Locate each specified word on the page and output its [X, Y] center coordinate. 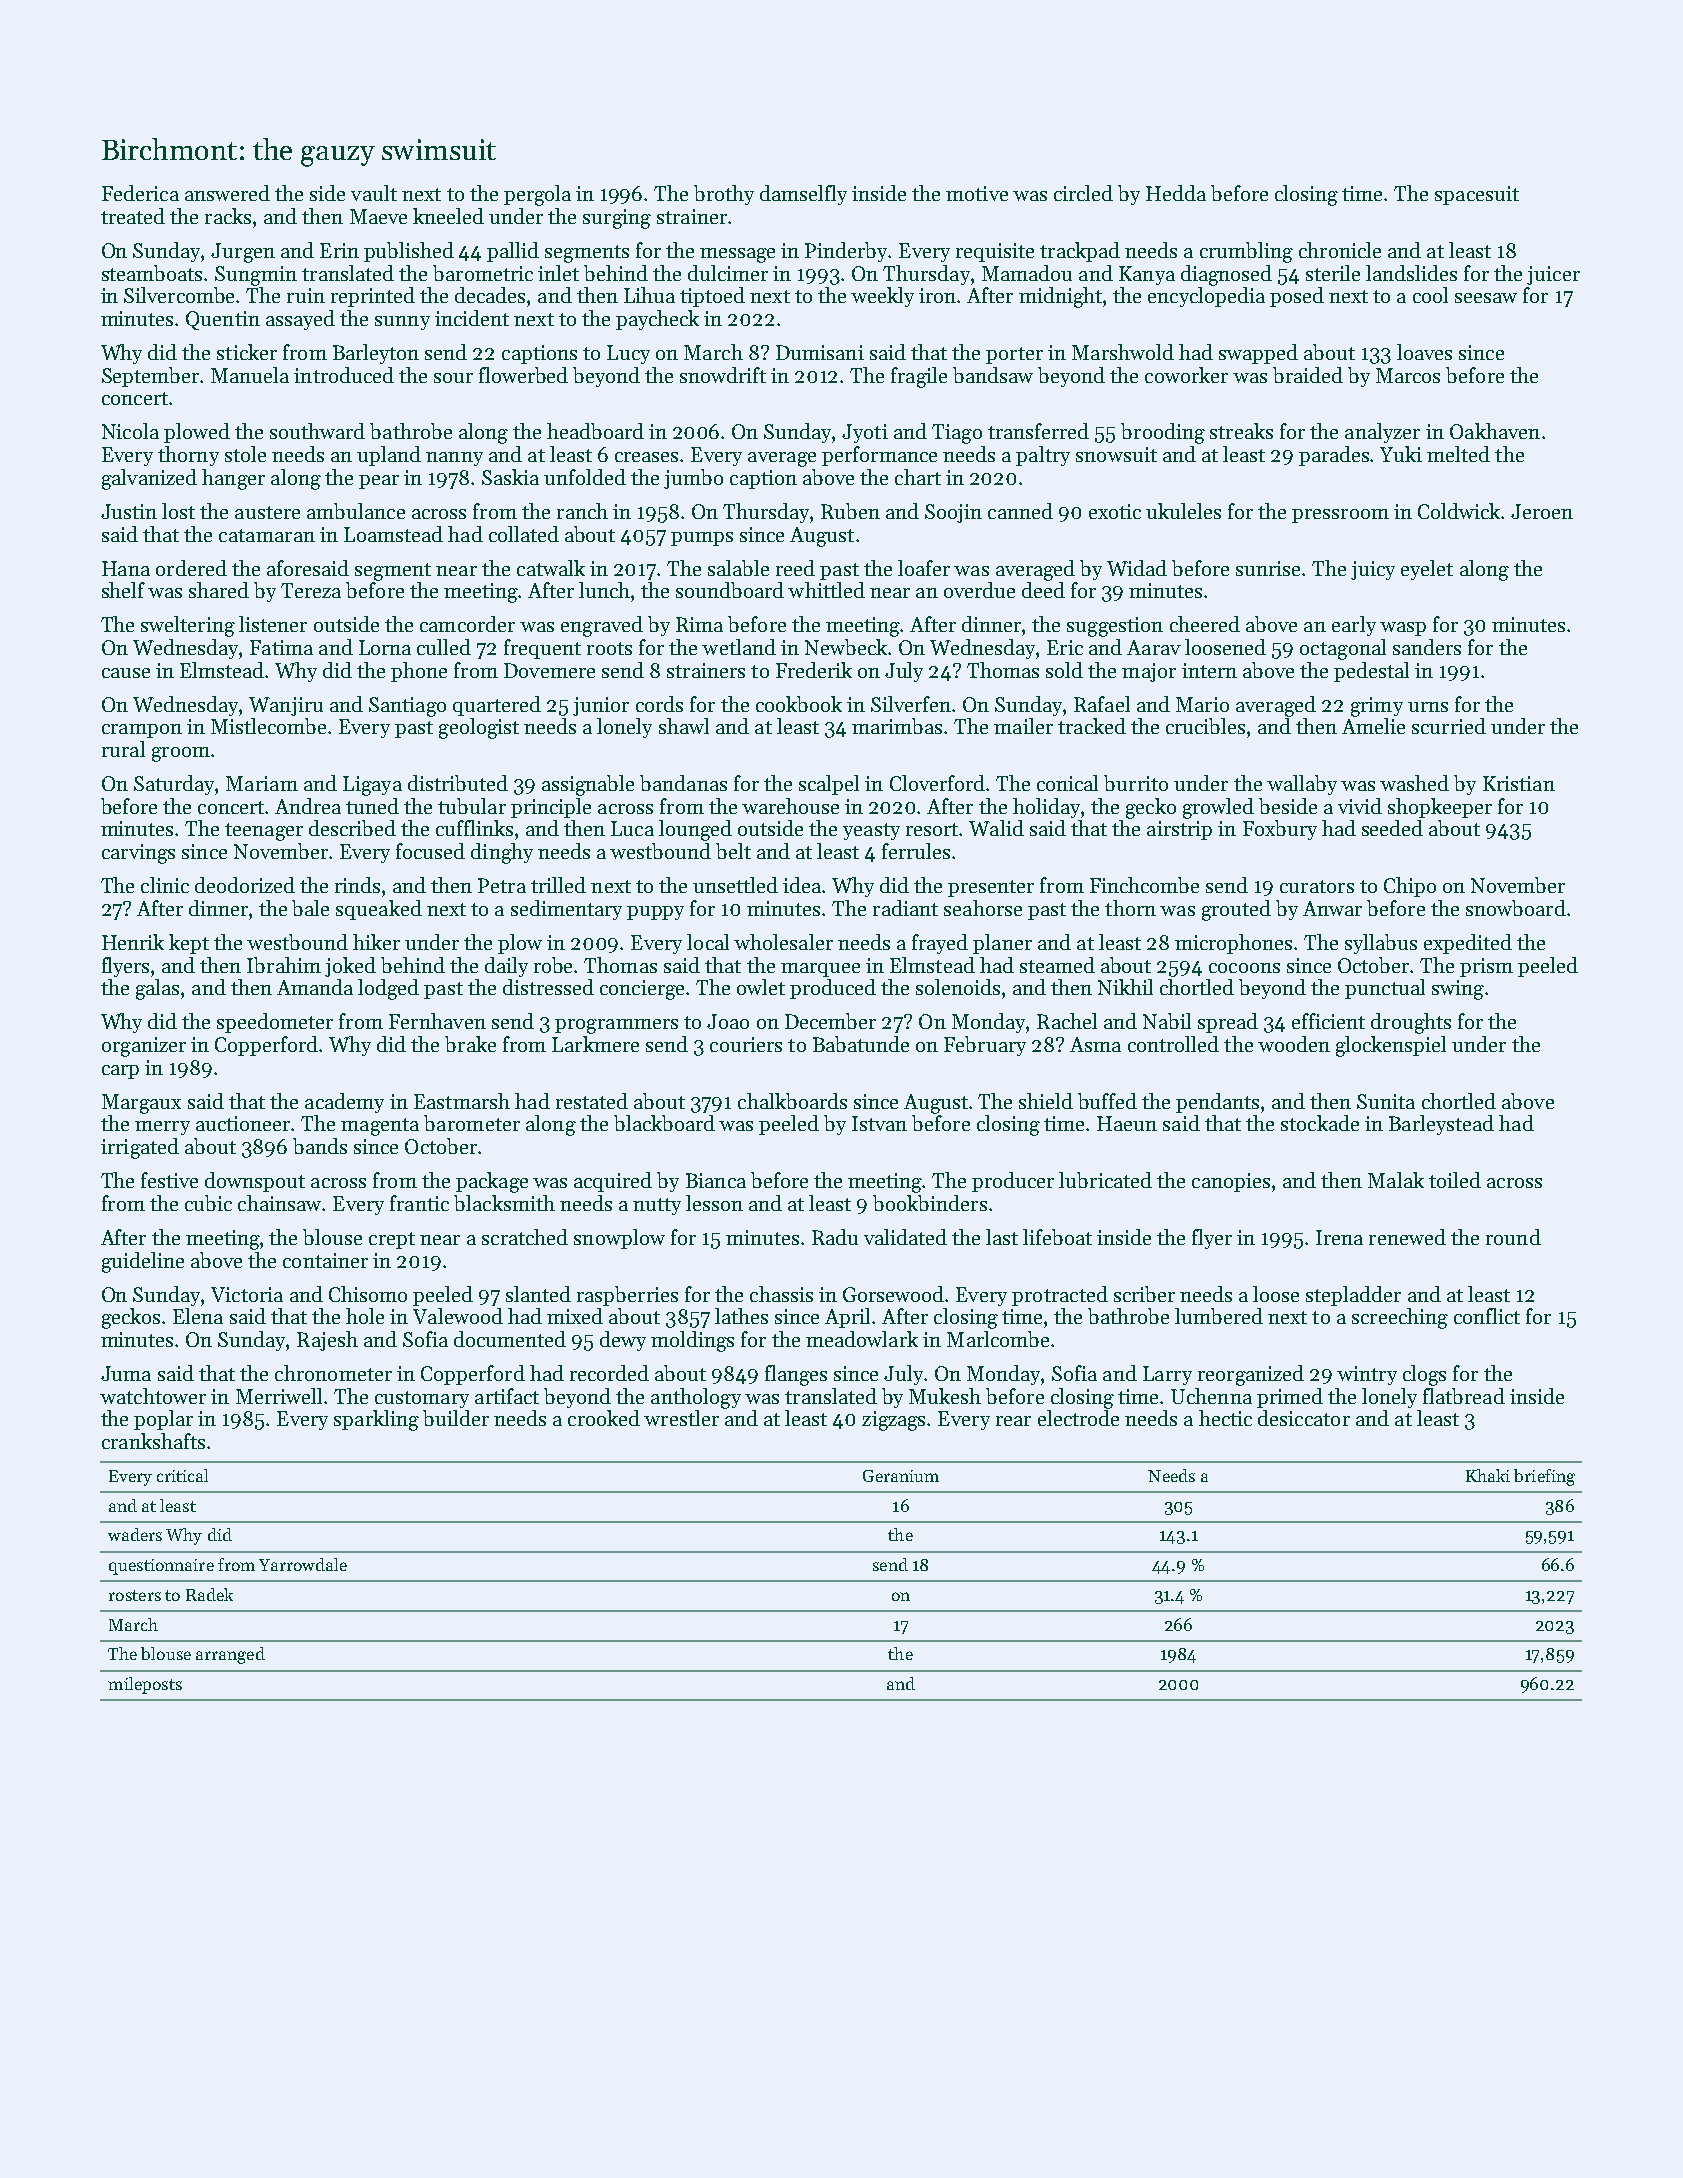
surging [617, 219]
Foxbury [1280, 830]
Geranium [901, 1476]
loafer [924, 568]
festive [169, 1180]
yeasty [871, 831]
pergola [537, 195]
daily [506, 967]
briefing [1544, 1477]
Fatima [281, 647]
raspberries [627, 1296]
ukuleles [1183, 511]
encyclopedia [1206, 297]
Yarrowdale [303, 1564]
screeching [1400, 1318]
